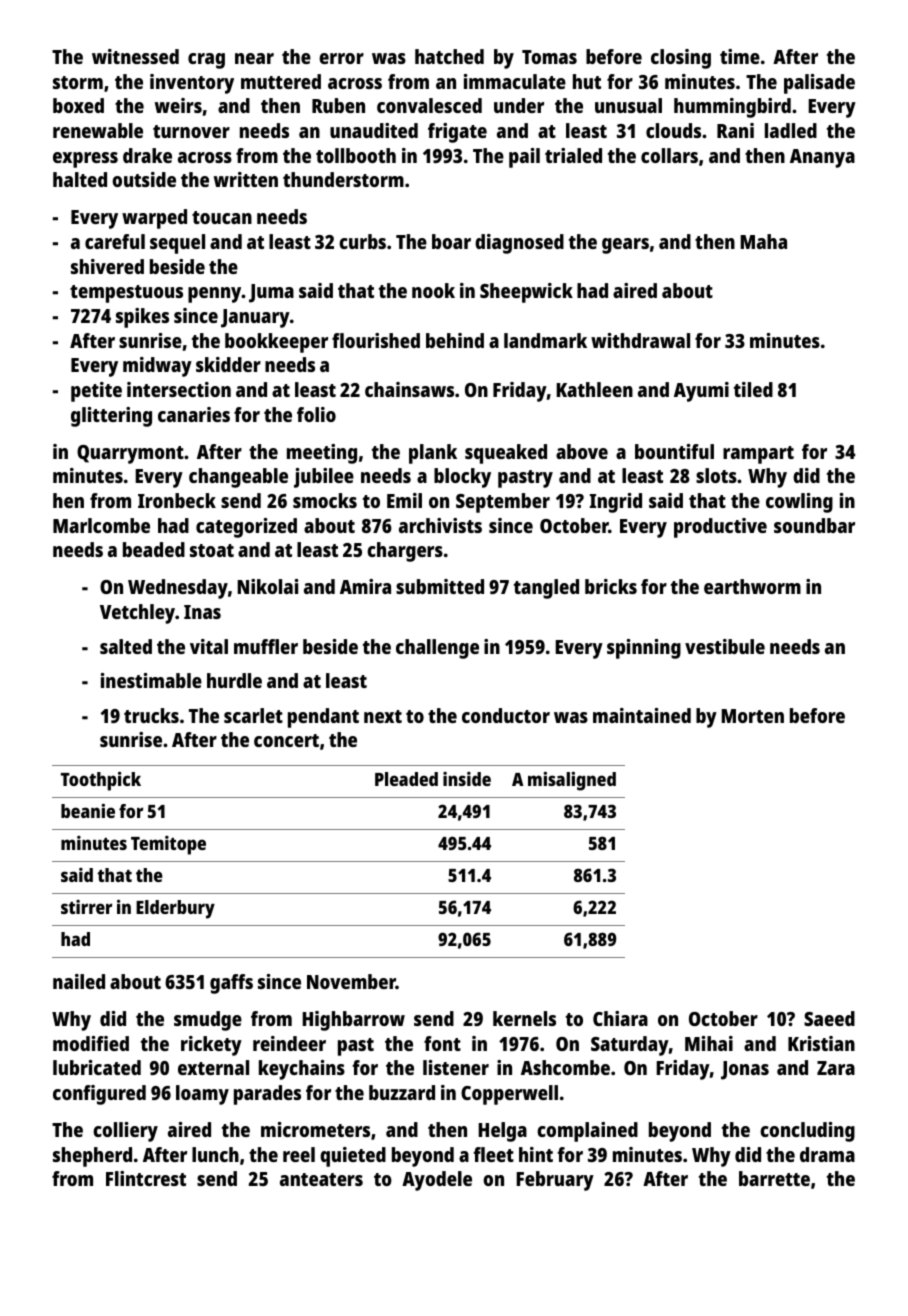 This screenshot has width=908, height=1316. Describe the element at coordinates (814, 525) in the screenshot. I see `soundbar` at that location.
